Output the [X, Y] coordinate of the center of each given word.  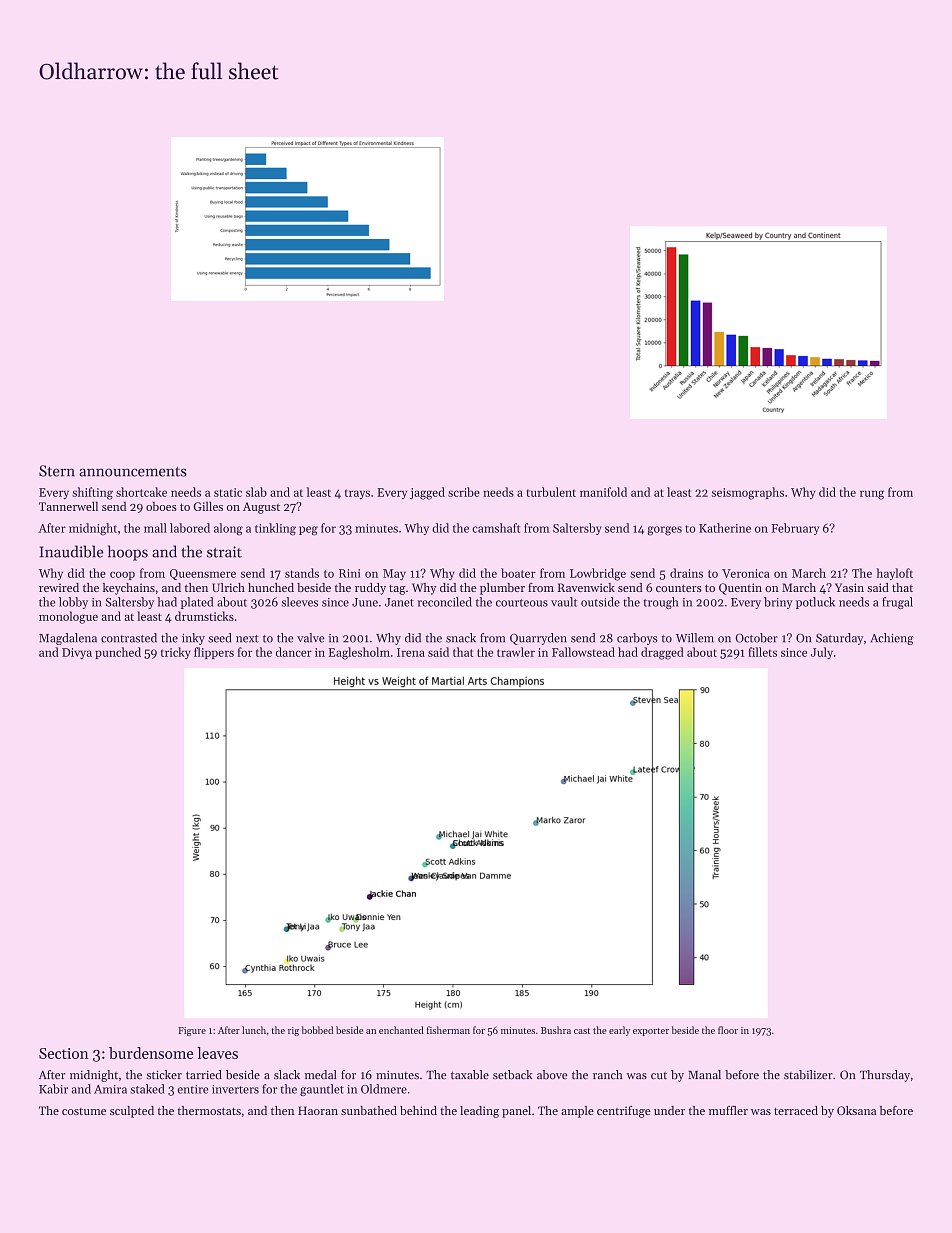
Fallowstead [583, 652]
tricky [176, 653]
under [669, 1110]
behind [418, 1110]
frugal [897, 603]
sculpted [132, 1112]
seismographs [748, 493]
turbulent [551, 492]
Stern [57, 471]
